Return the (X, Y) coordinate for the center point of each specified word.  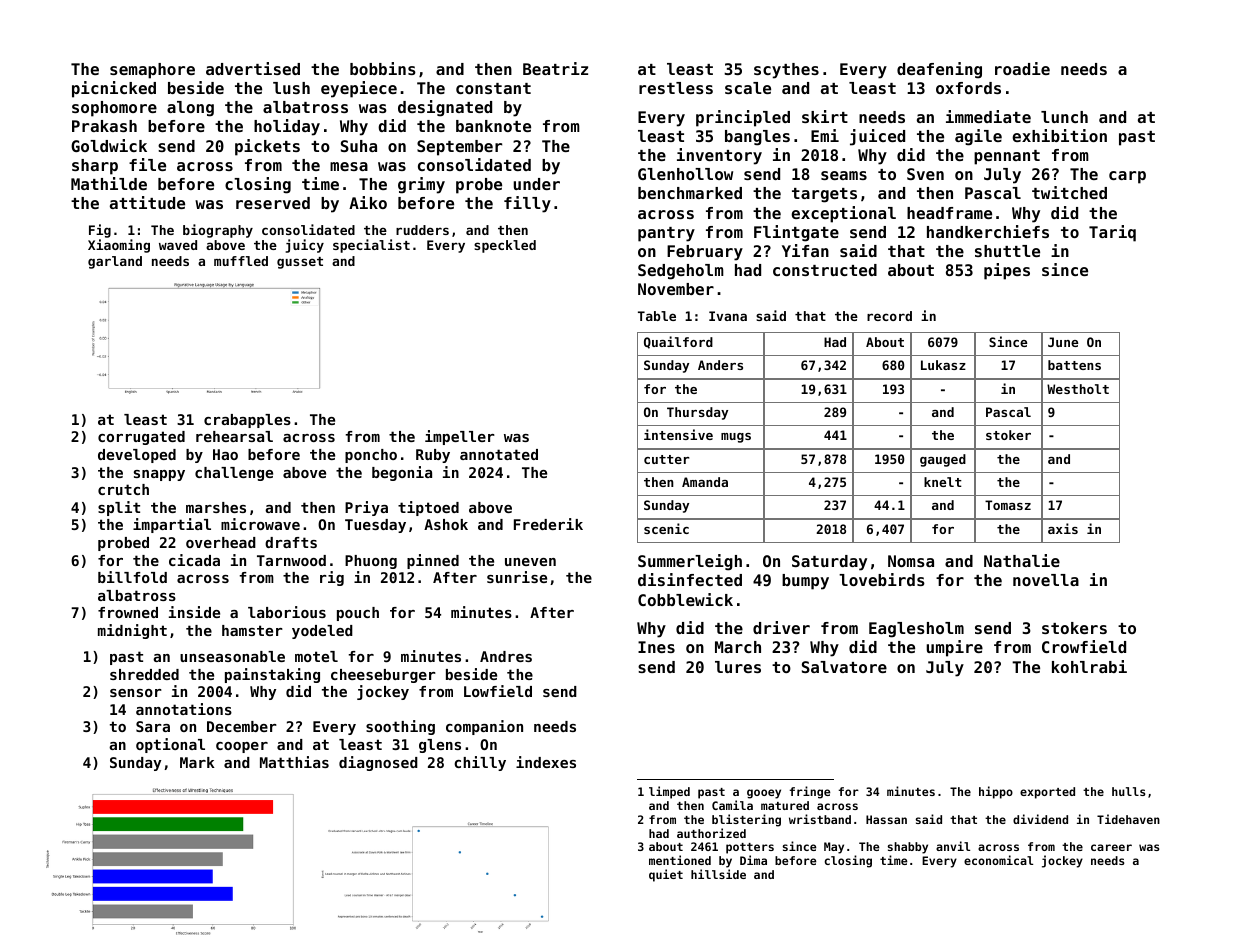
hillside (718, 874)
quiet (666, 875)
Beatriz (555, 68)
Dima (753, 860)
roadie (1022, 68)
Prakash (104, 126)
